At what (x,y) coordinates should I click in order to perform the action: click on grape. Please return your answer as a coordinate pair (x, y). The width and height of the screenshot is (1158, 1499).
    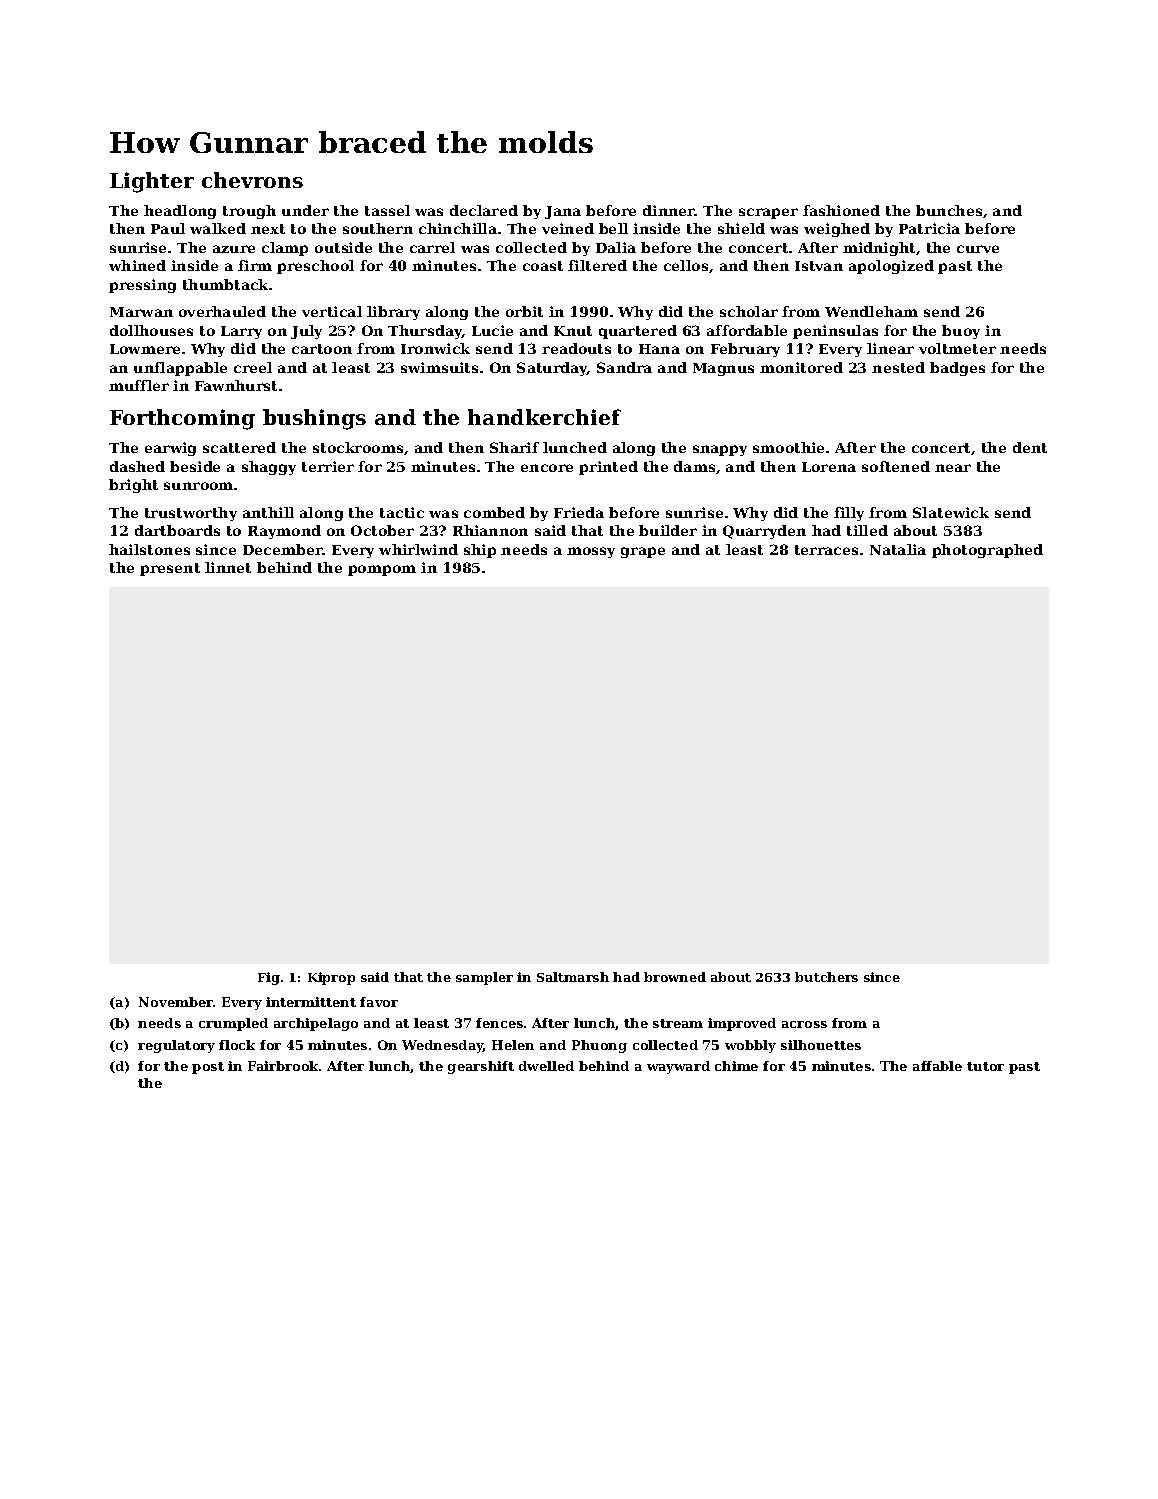
    Looking at the image, I should click on (643, 552).
